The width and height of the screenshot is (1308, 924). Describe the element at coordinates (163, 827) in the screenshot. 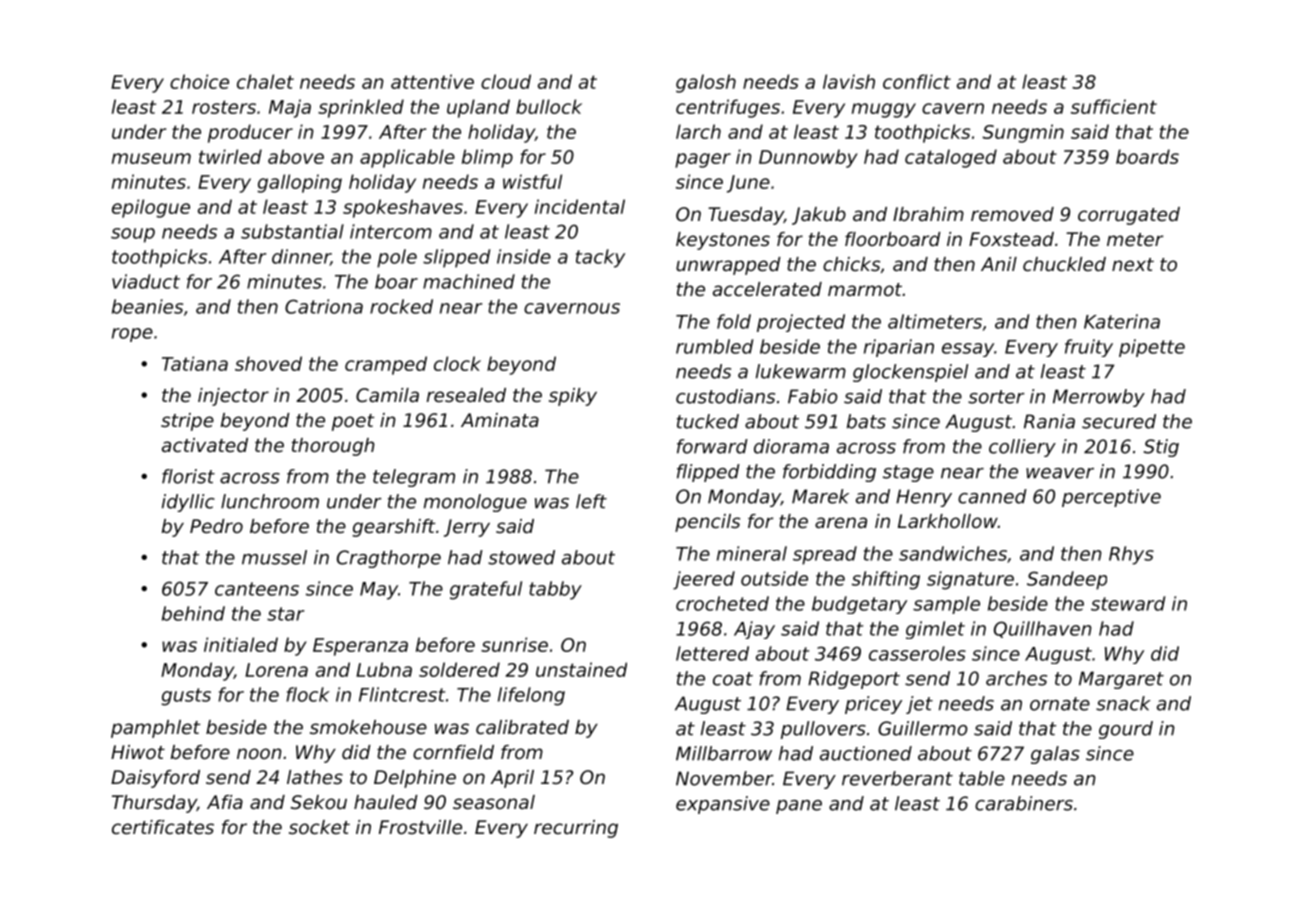

I see `certificates` at that location.
